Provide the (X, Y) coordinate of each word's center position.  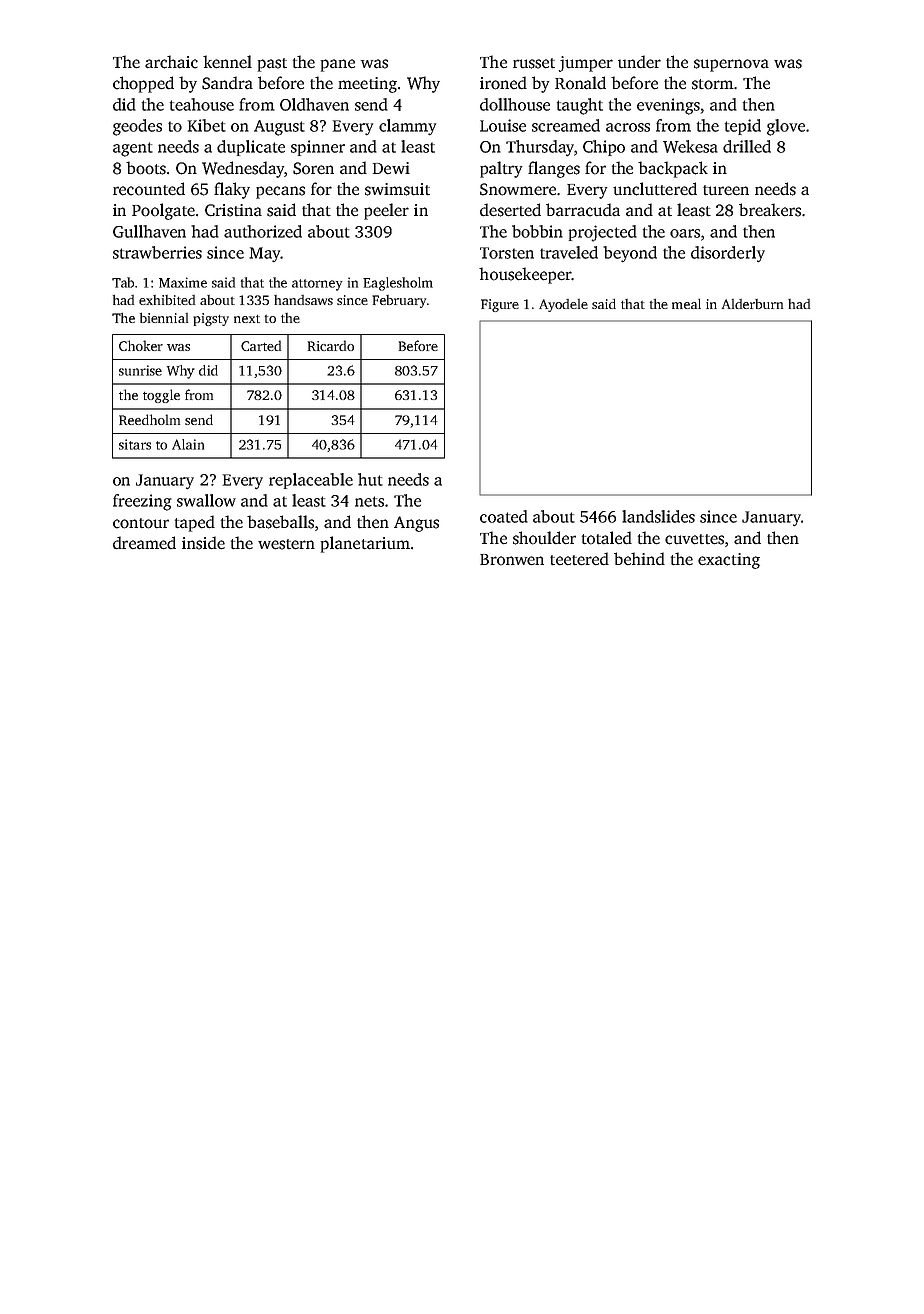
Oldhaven (314, 104)
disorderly (728, 254)
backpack (673, 169)
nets (369, 501)
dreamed (144, 543)
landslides (658, 516)
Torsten (507, 253)
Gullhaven (149, 231)
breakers (770, 210)
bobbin (537, 231)
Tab (123, 282)
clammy (407, 127)
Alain (188, 444)
